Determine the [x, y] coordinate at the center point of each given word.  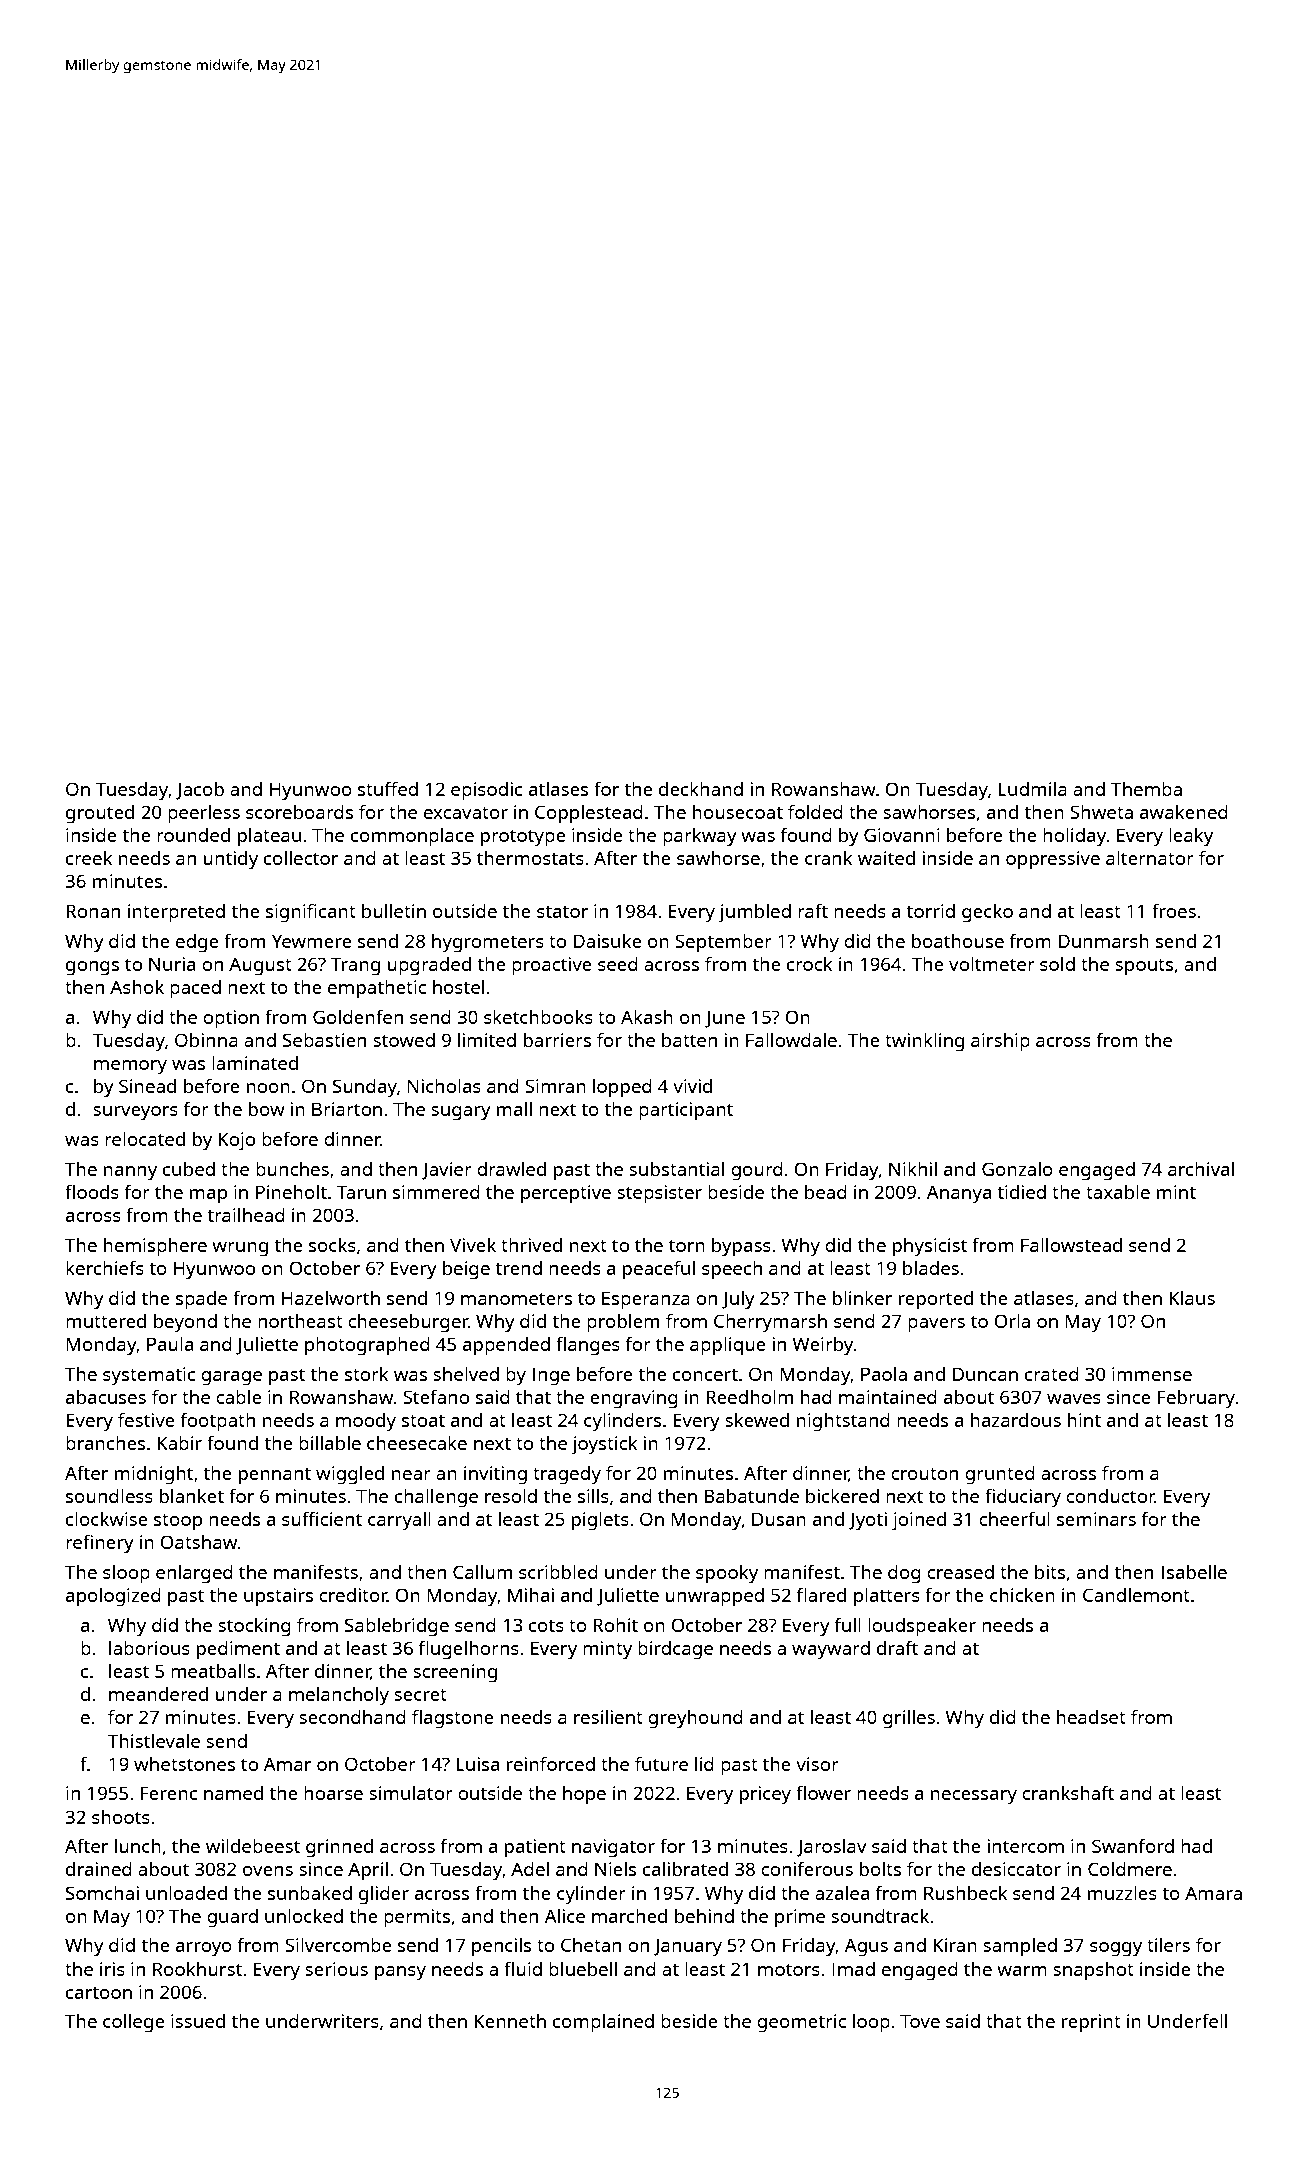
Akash [647, 1017]
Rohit [615, 1625]
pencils [501, 1947]
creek [89, 858]
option [231, 1019]
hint [1084, 1420]
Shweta [1101, 812]
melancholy [339, 1696]
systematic [149, 1376]
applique [728, 1346]
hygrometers [488, 943]
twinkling [924, 1042]
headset [1091, 1717]
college [134, 2023]
